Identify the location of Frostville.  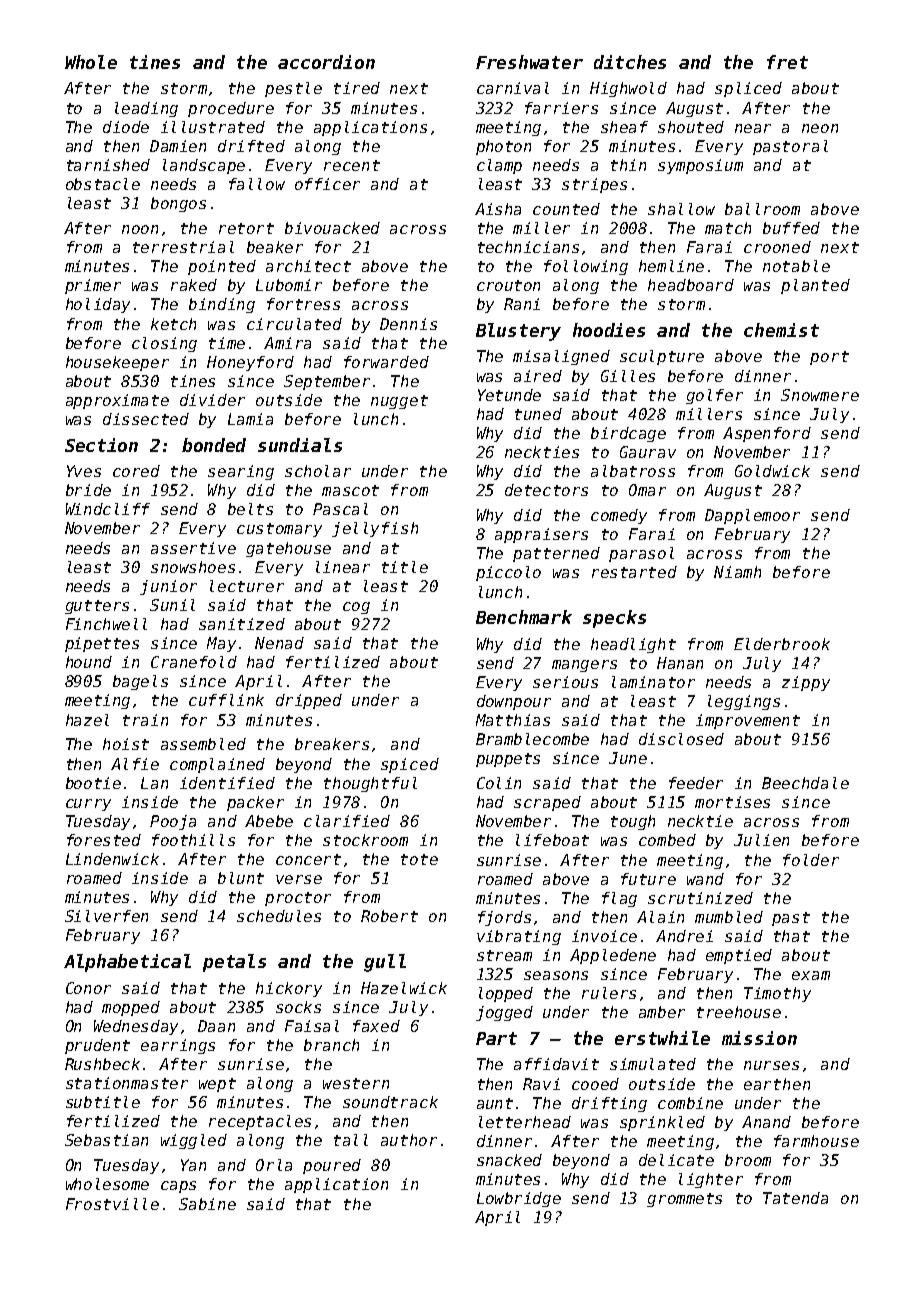
(112, 1204).
